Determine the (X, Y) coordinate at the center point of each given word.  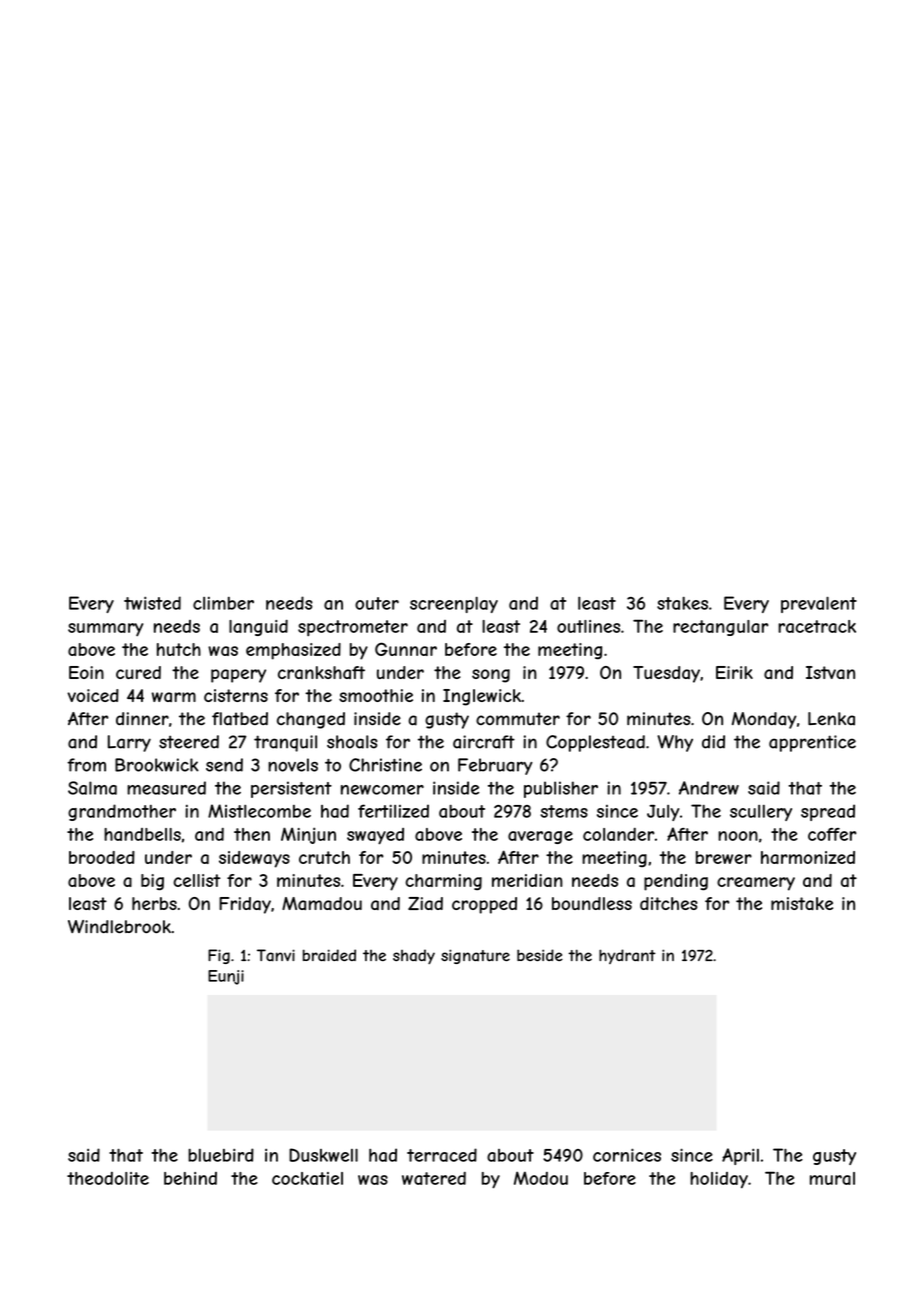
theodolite (108, 1178)
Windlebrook (119, 926)
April (740, 1156)
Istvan (830, 673)
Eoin (86, 672)
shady (414, 956)
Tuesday (666, 674)
